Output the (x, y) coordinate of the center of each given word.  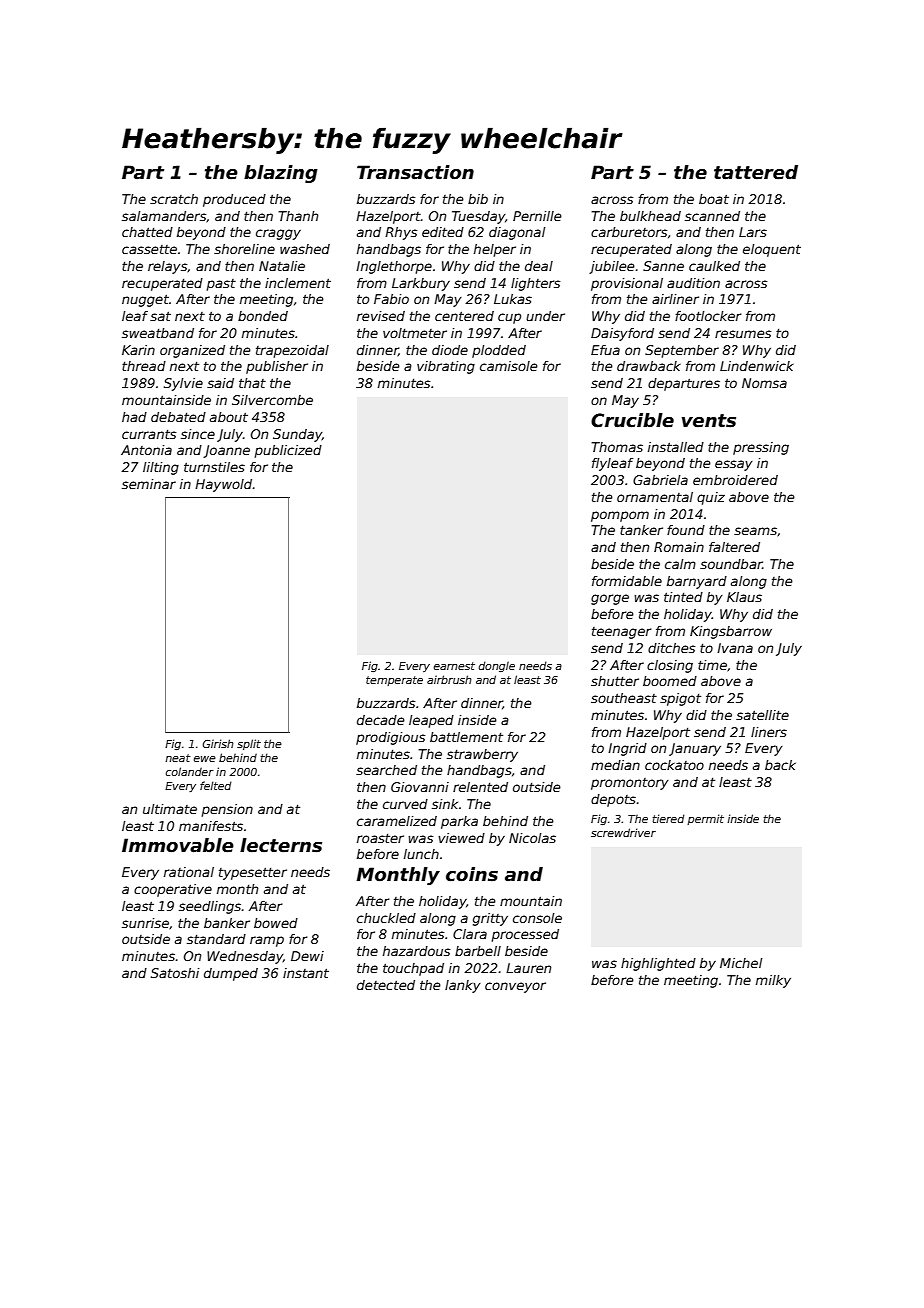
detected (386, 985)
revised (381, 316)
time (712, 665)
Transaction (415, 172)
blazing (281, 174)
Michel (741, 963)
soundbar (731, 564)
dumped (231, 974)
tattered (756, 172)
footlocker (708, 316)
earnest (454, 666)
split (249, 744)
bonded (263, 316)
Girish (218, 743)
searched (386, 770)
